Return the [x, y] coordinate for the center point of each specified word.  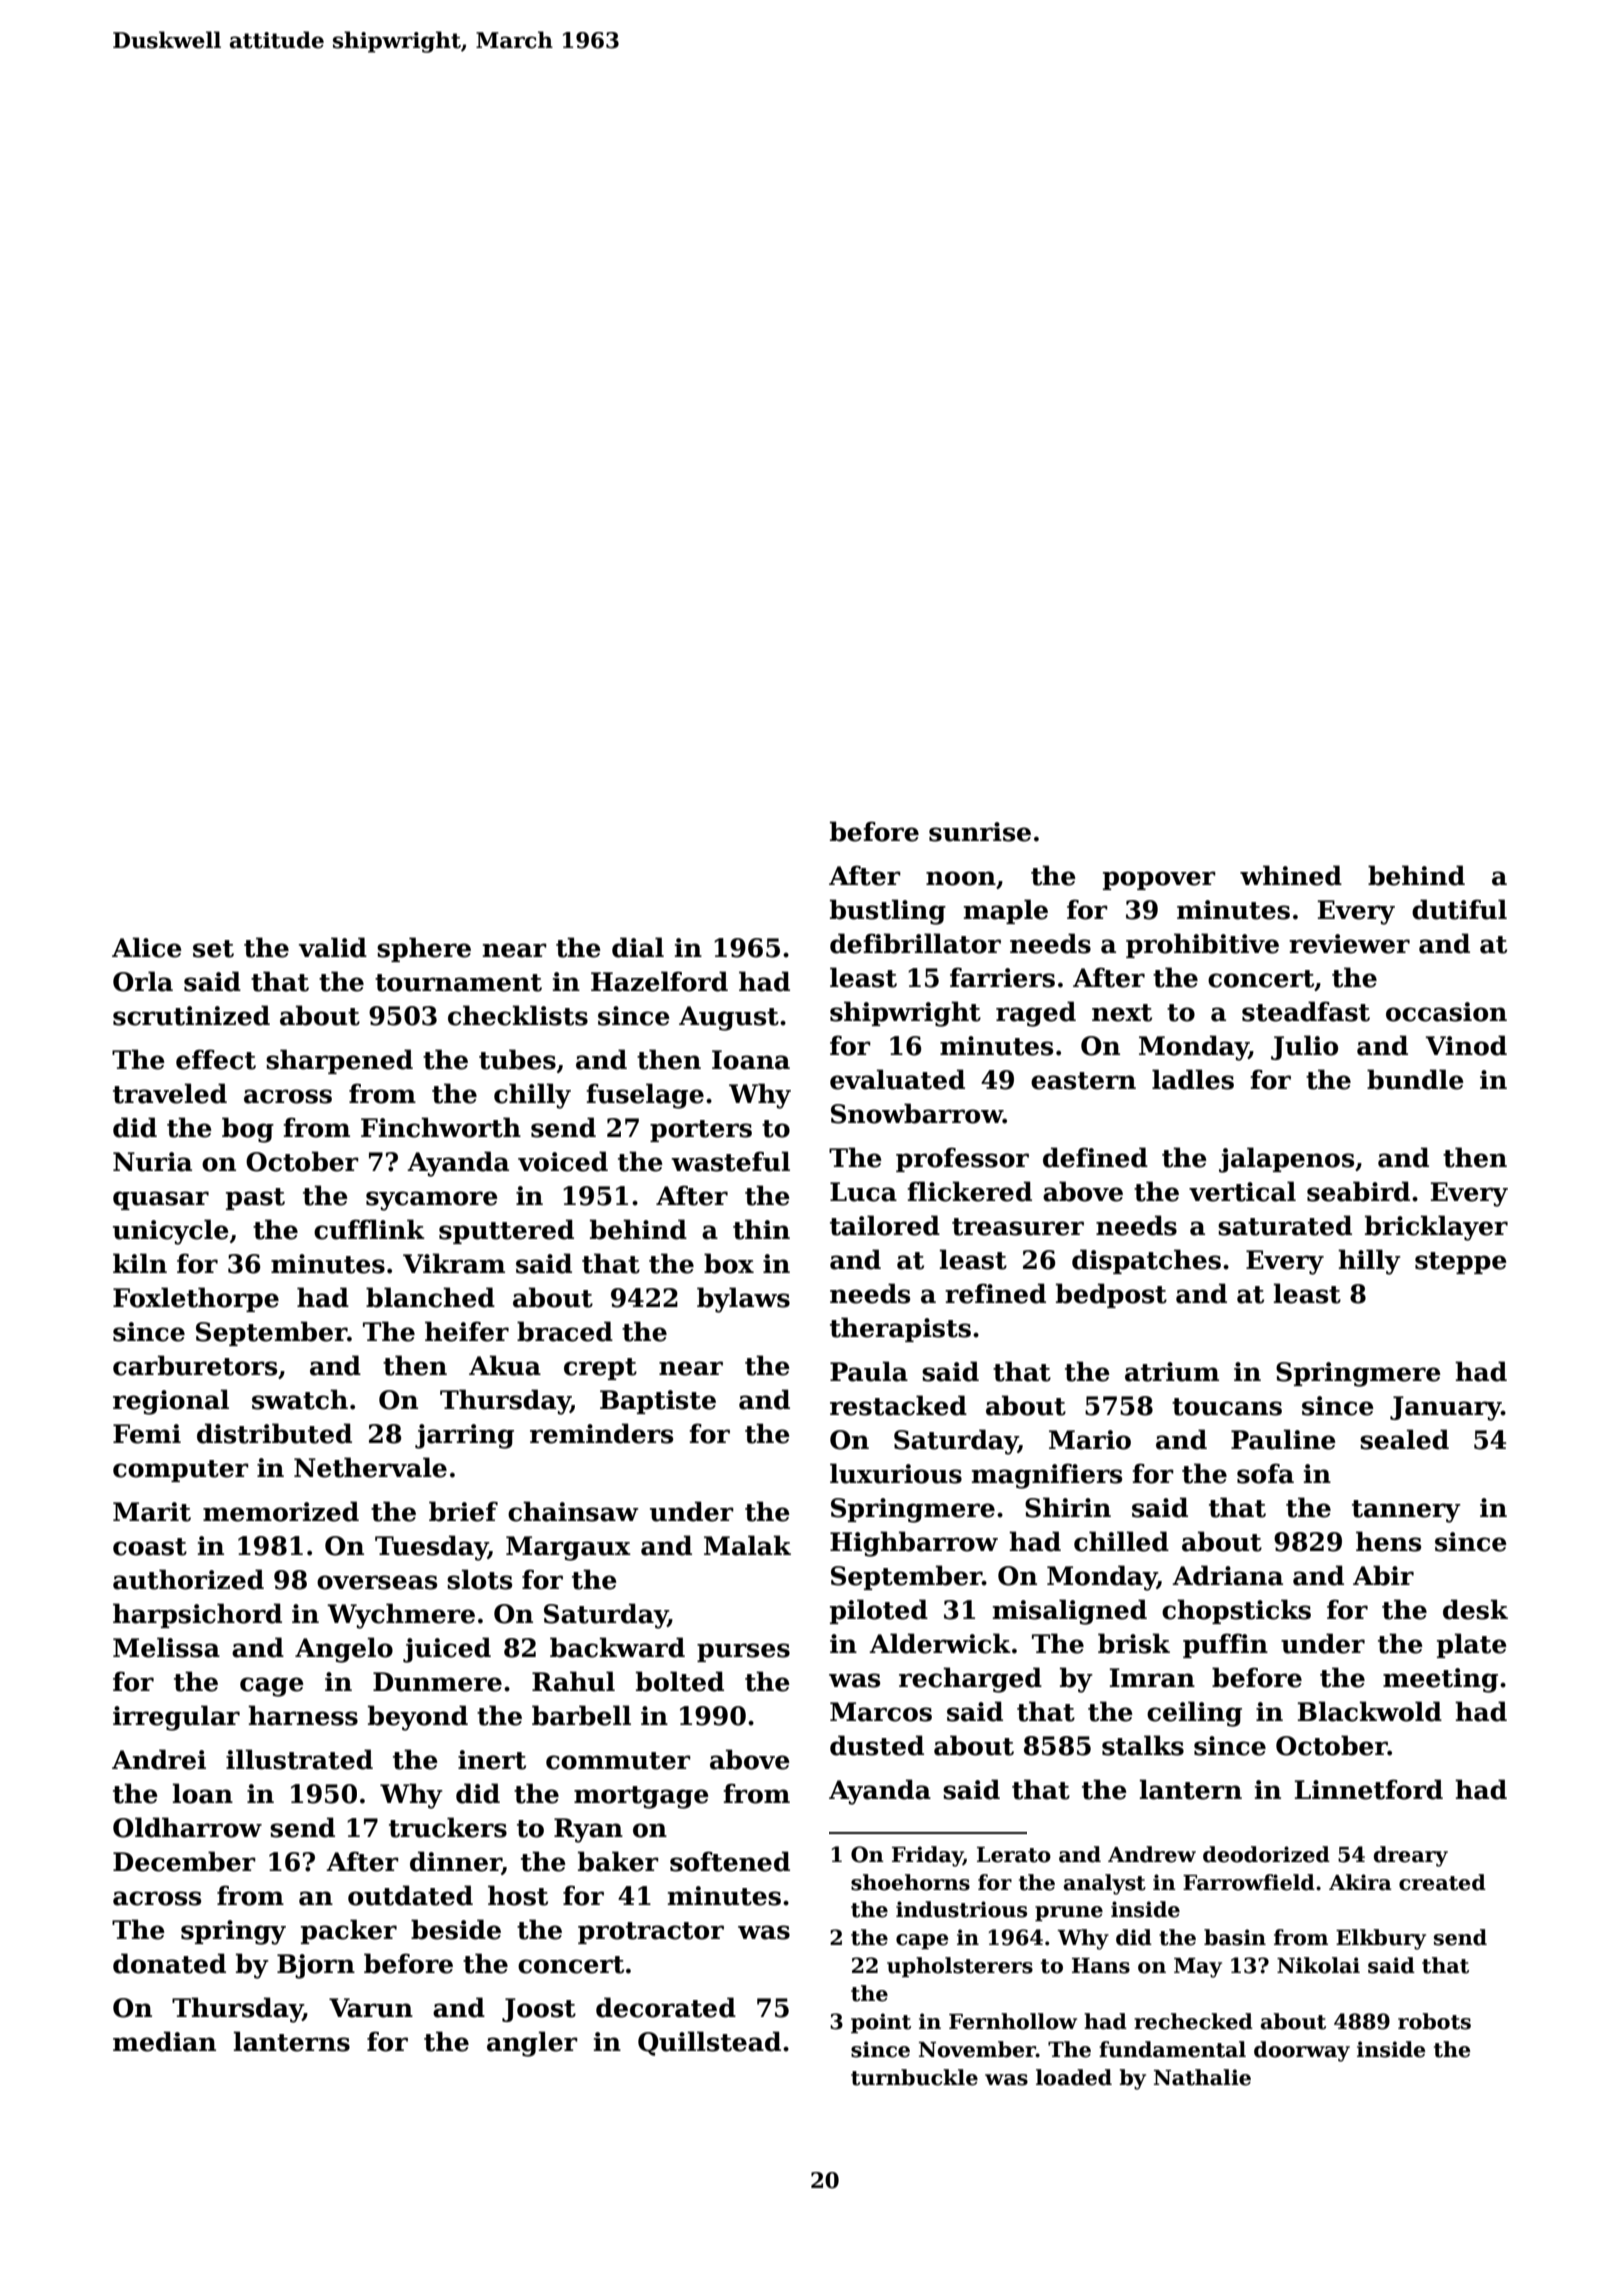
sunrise [980, 832]
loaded [1074, 2077]
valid [333, 947]
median [164, 2041]
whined [1291, 875]
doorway [1302, 2051]
